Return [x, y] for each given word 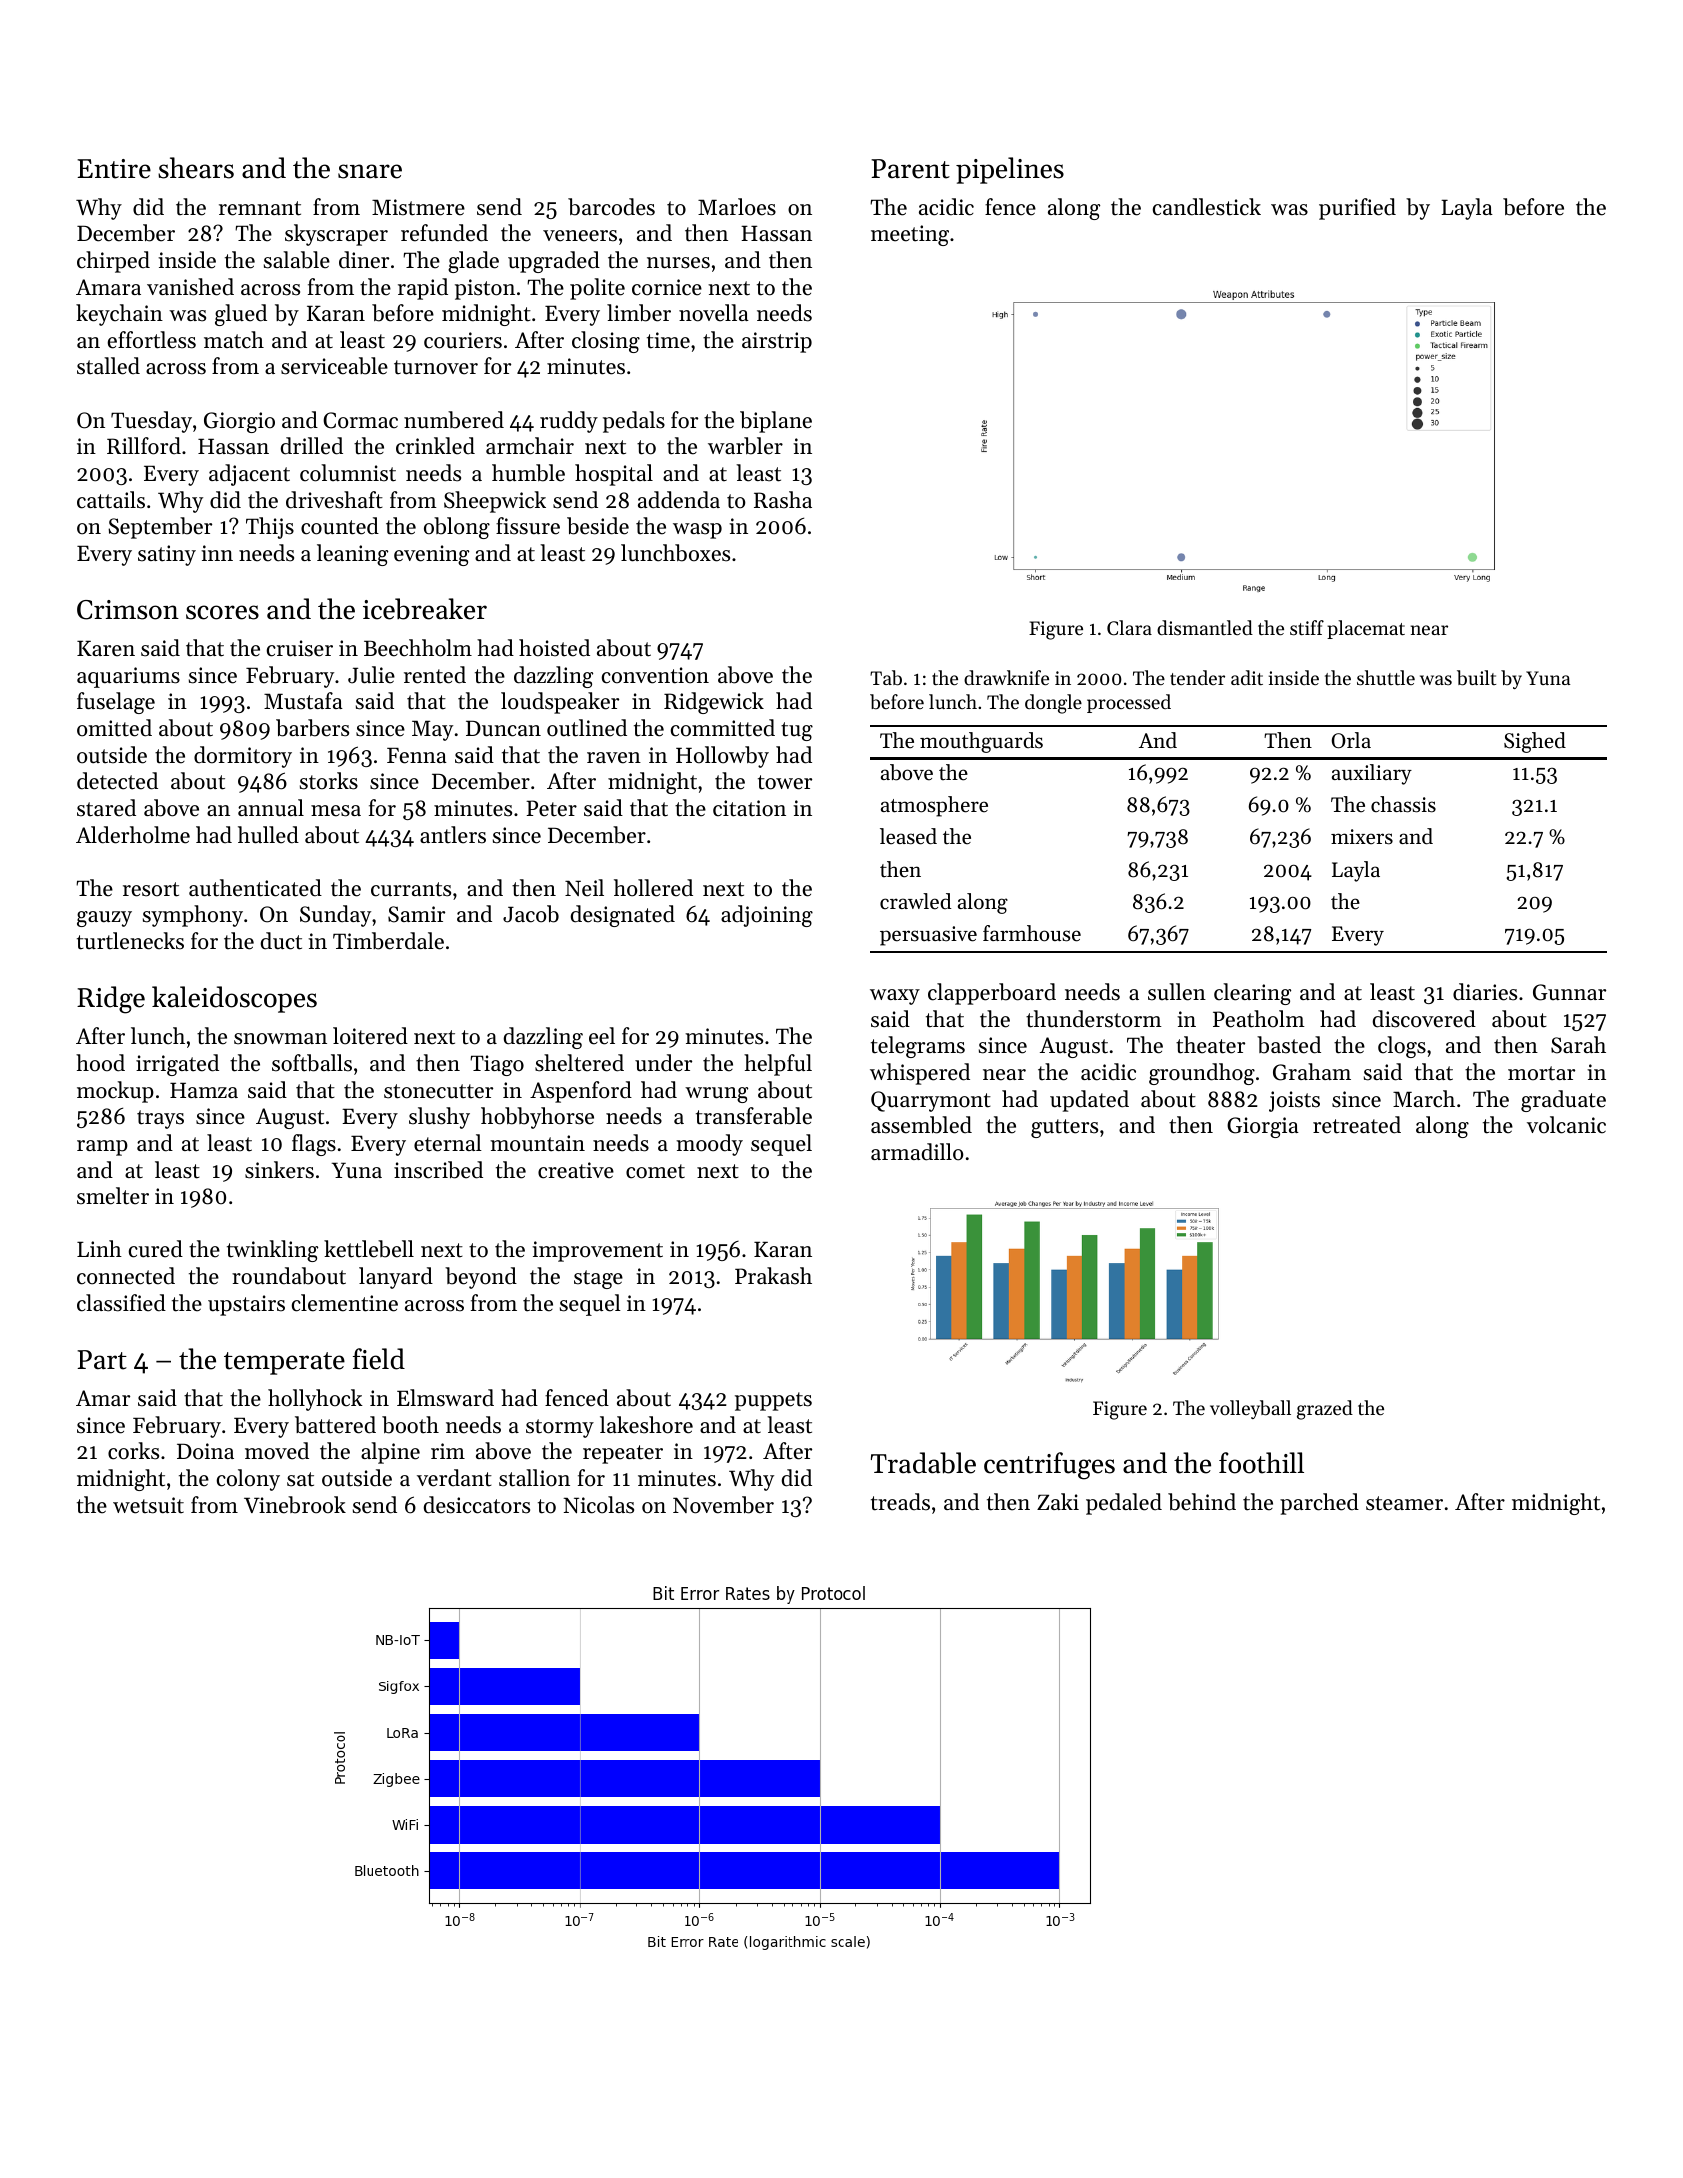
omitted [114, 728]
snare [370, 171]
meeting [910, 235]
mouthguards [981, 742]
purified [1357, 209]
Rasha [783, 500]
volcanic [1566, 1125]
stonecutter [438, 1091]
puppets [773, 1401]
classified [121, 1303]
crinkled [435, 446]
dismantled [1205, 627]
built [1476, 678]
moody [709, 1145]
